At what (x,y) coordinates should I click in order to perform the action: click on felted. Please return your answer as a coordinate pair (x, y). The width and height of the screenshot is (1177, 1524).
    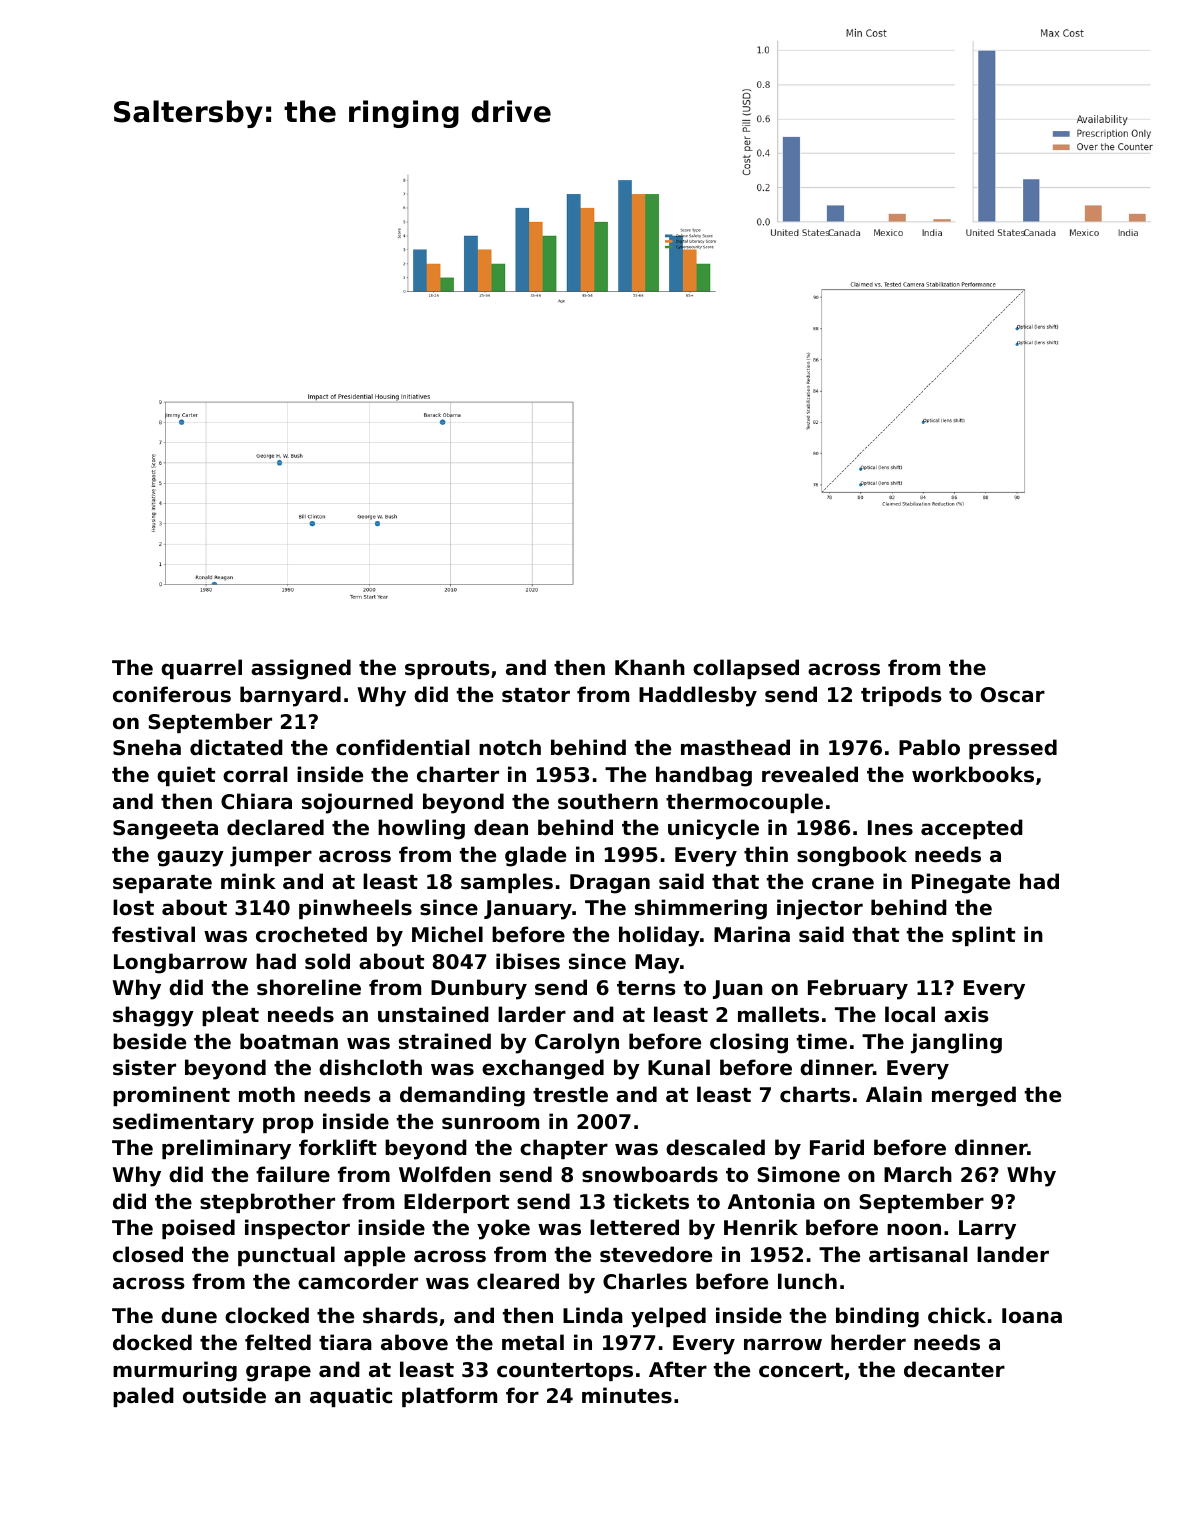
    Looking at the image, I should click on (278, 1342).
